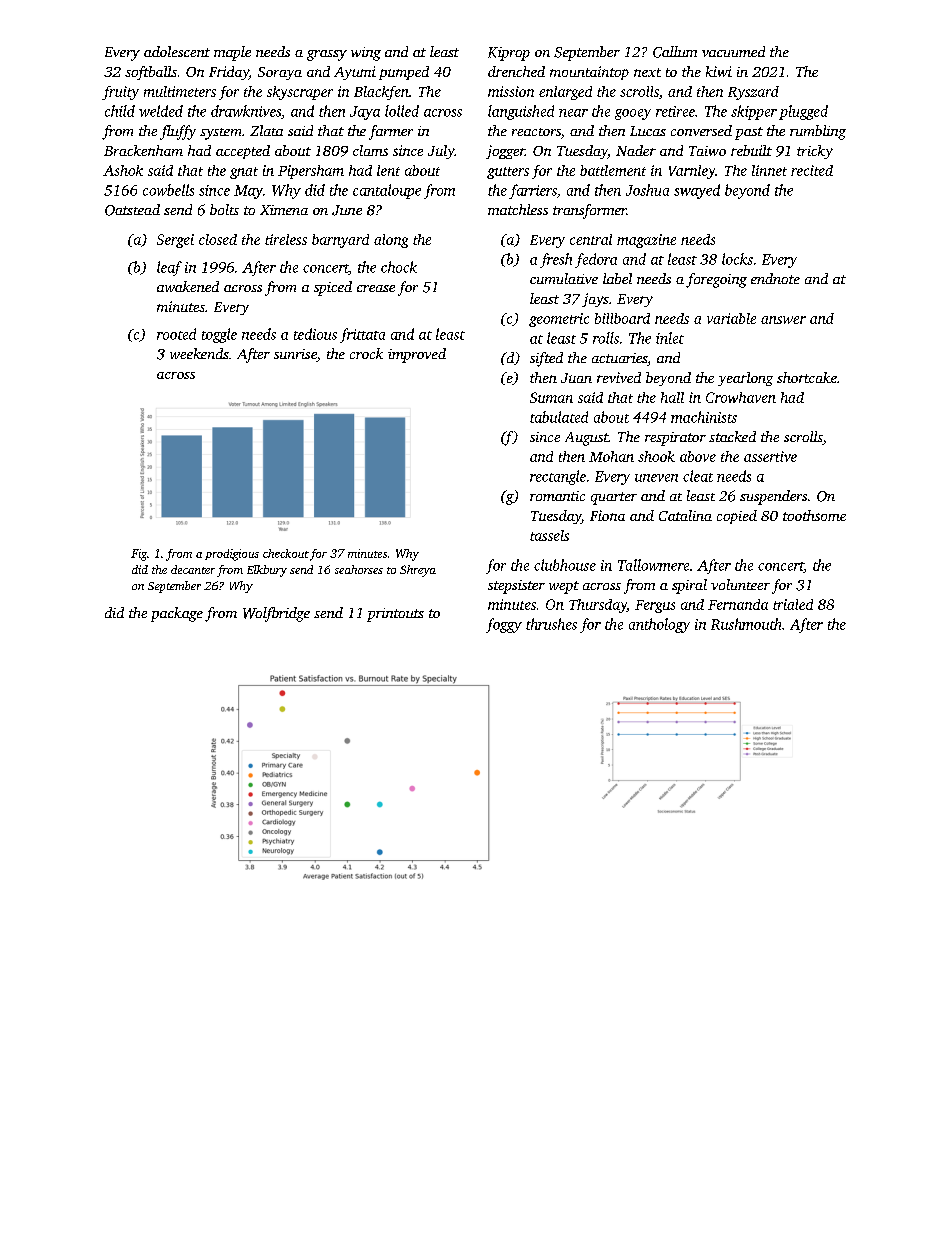  What do you see at coordinates (559, 320) in the screenshot?
I see `geometric` at bounding box center [559, 320].
